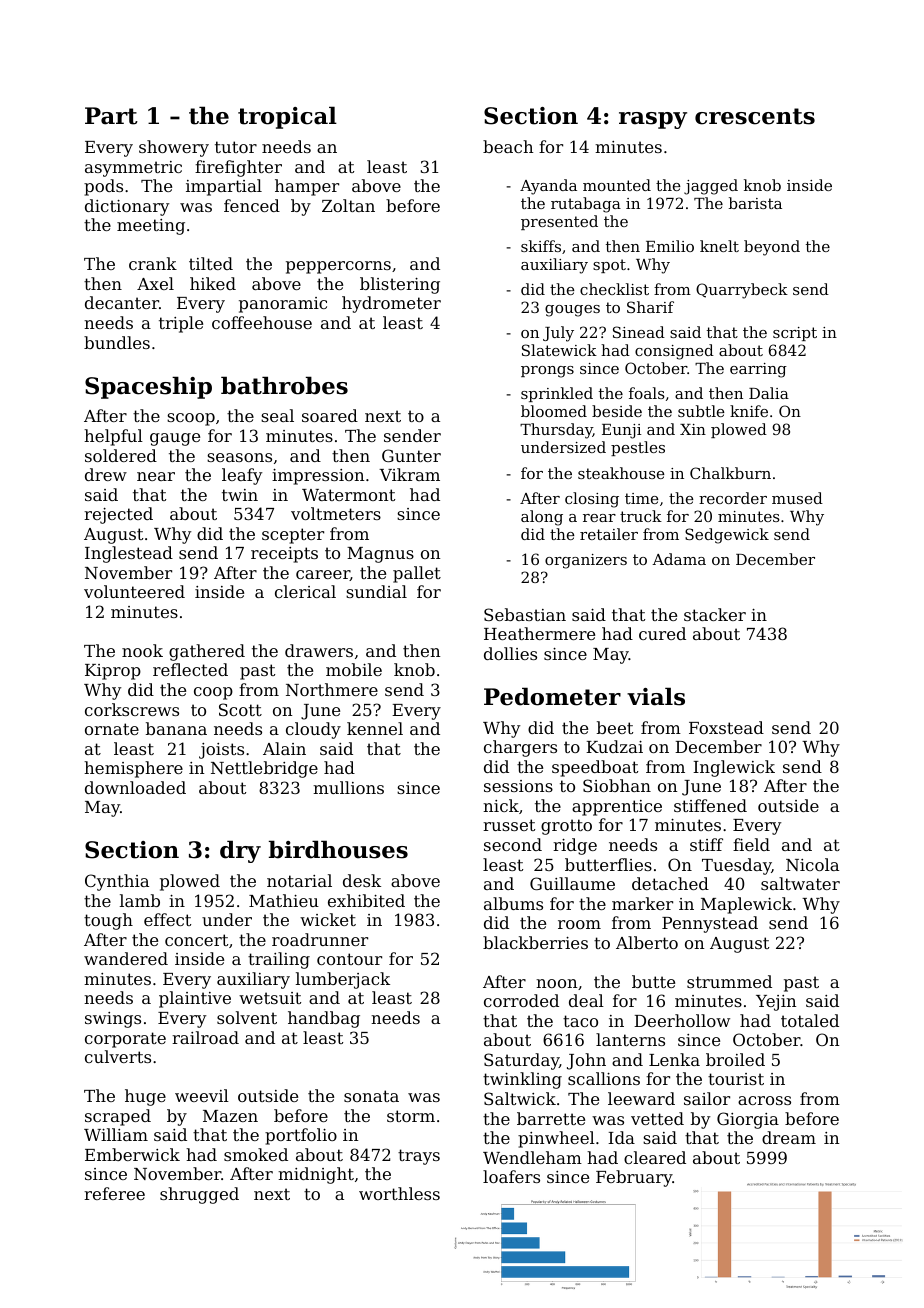 Image resolution: width=924 pixels, height=1308 pixels. Describe the element at coordinates (653, 120) in the screenshot. I see `raspy` at that location.
